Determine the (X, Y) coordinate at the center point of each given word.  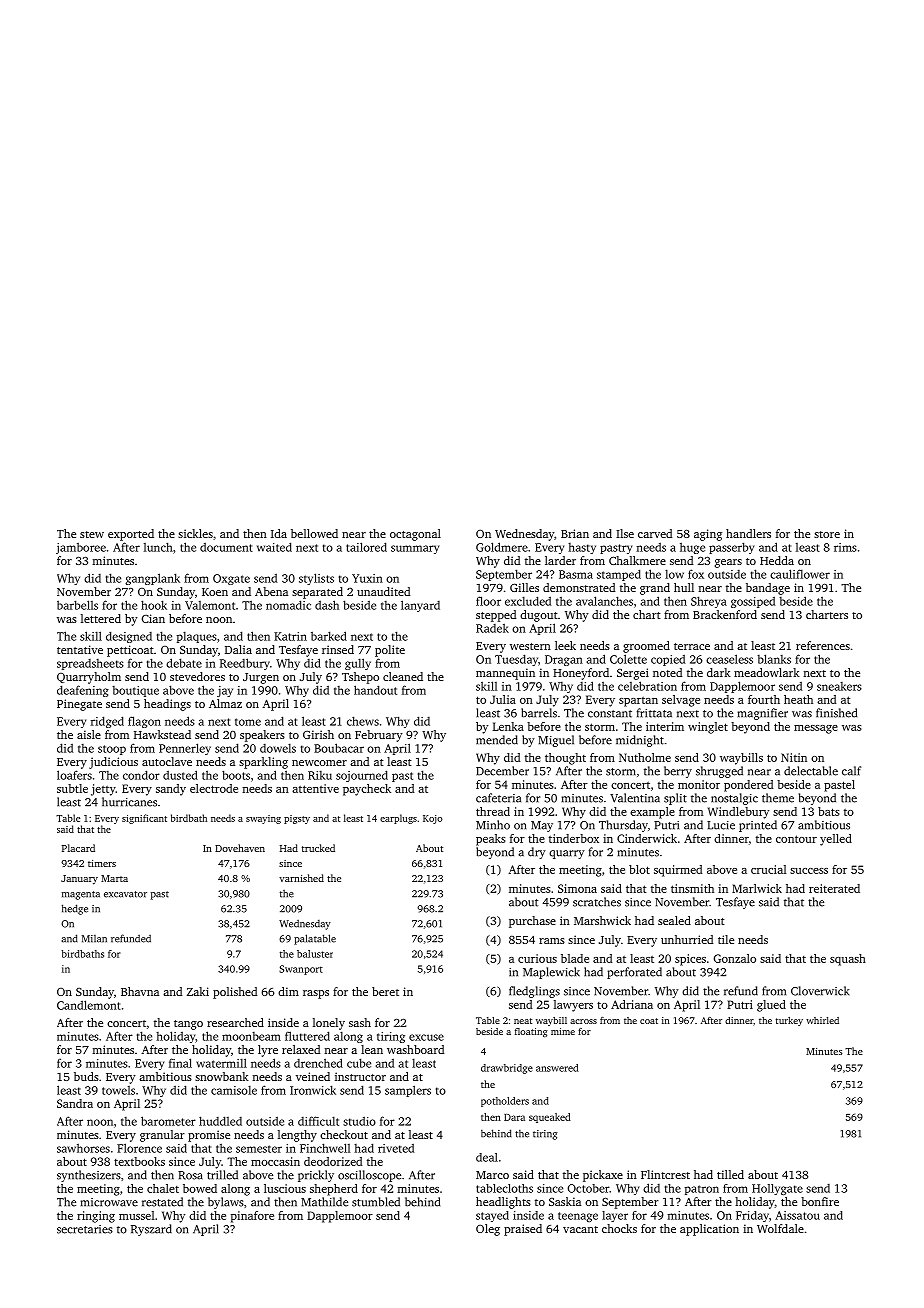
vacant (580, 1229)
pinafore (252, 1217)
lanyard (420, 606)
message (816, 729)
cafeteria (498, 798)
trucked (318, 848)
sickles (195, 533)
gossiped (753, 602)
